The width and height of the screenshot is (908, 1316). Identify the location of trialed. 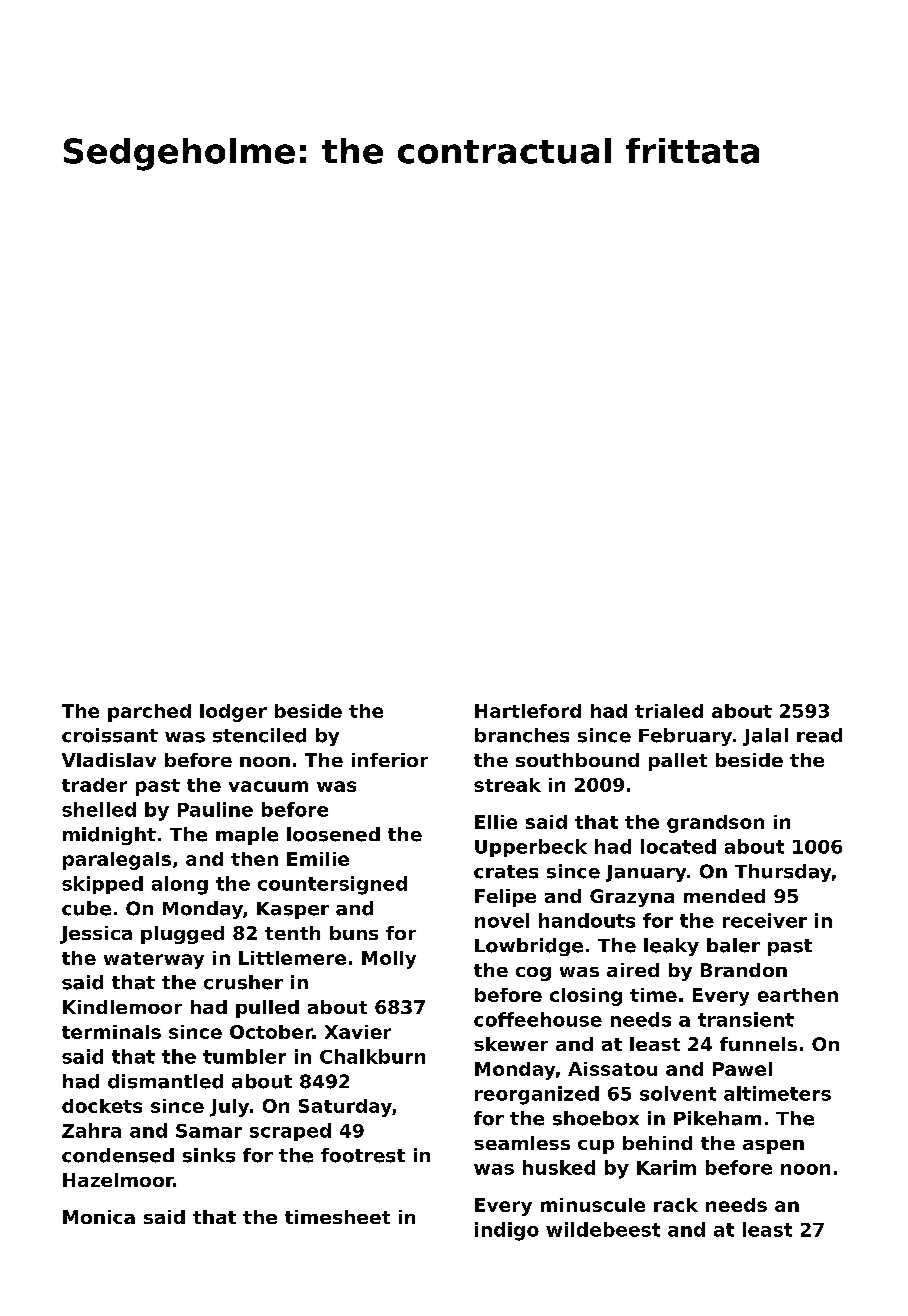
(669, 711).
